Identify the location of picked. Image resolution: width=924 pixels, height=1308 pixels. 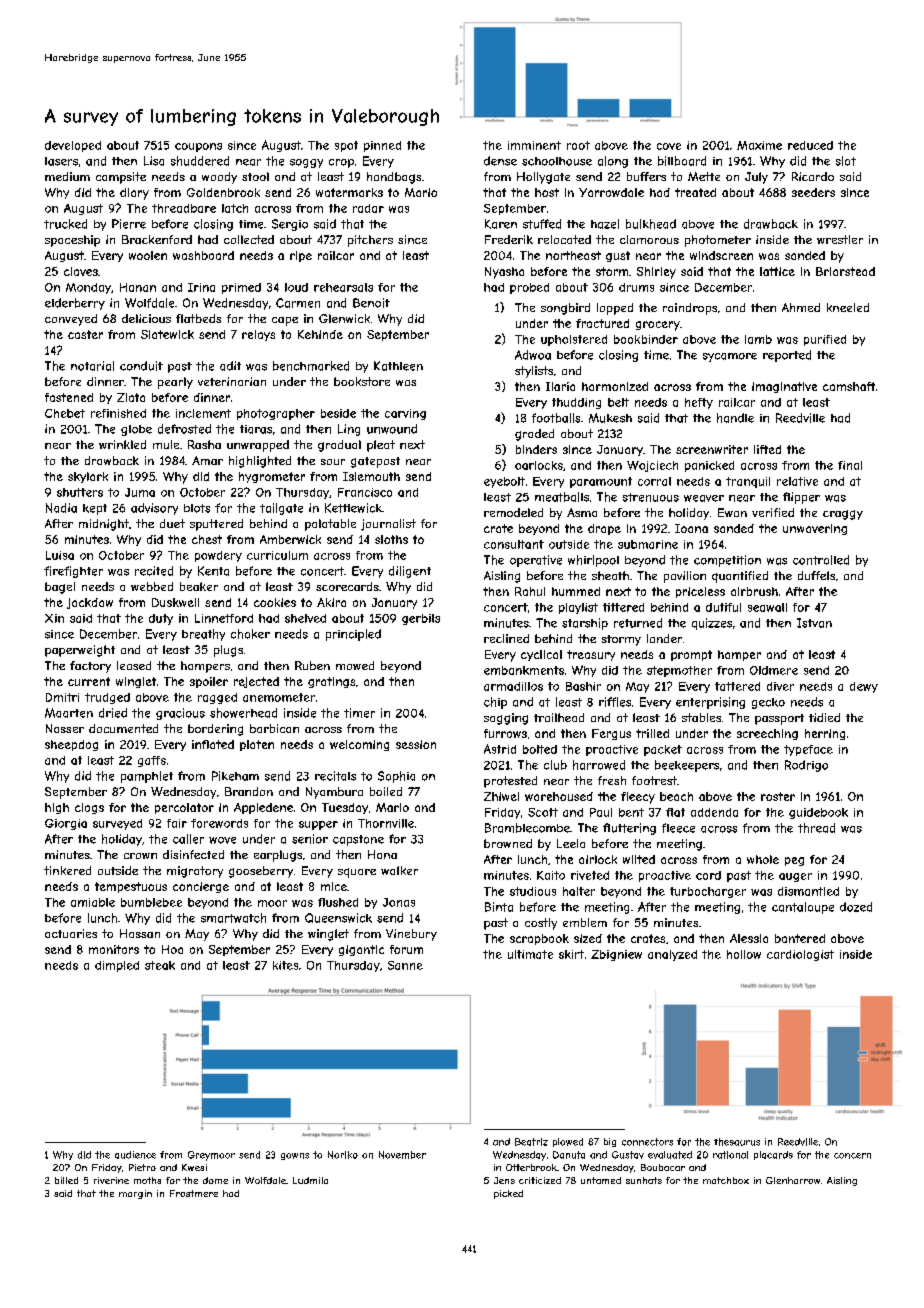
(508, 1194).
